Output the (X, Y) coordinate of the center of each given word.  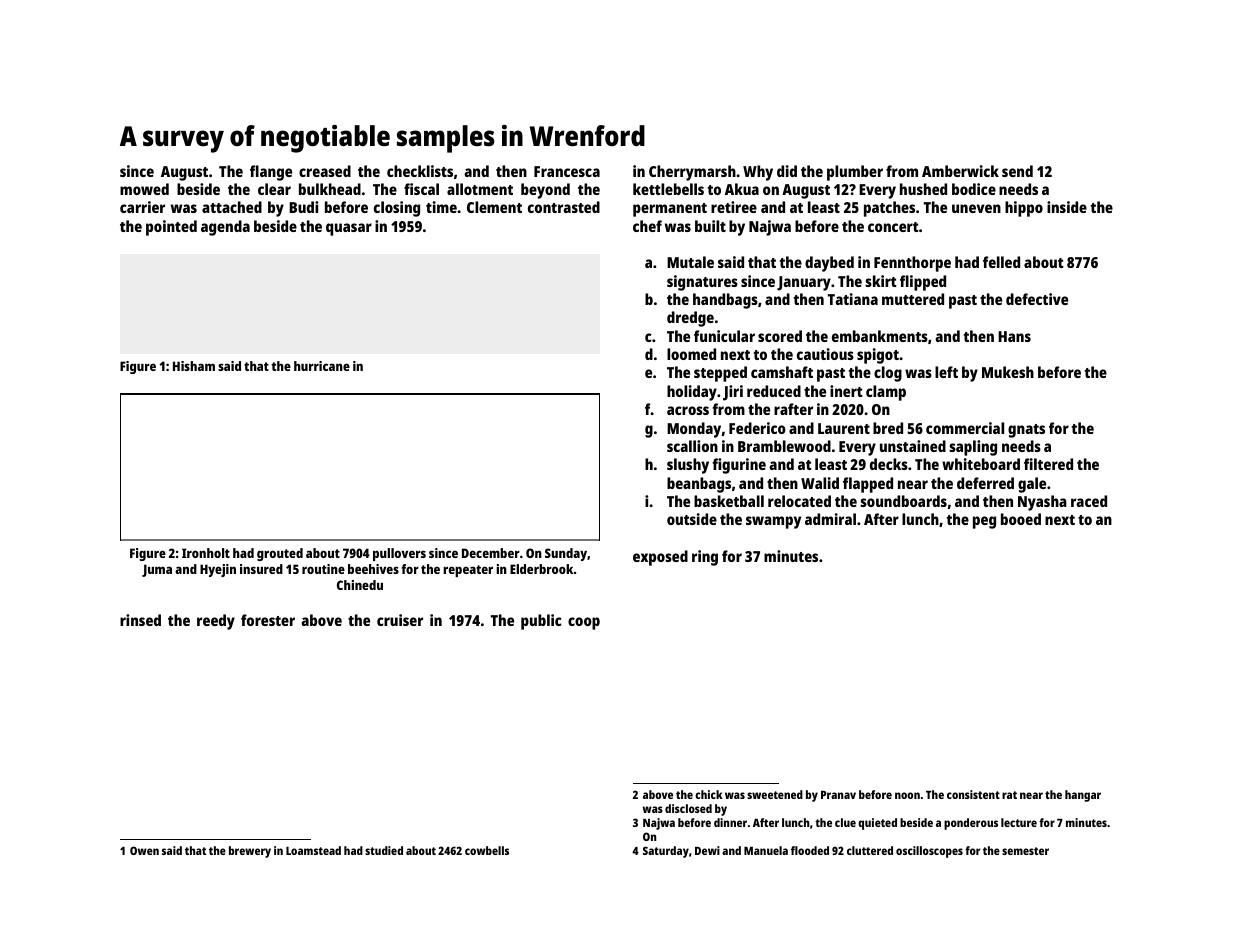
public (541, 622)
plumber (855, 173)
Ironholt (206, 553)
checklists (420, 171)
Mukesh (1008, 372)
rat (1009, 795)
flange (271, 173)
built (710, 226)
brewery (250, 852)
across (688, 410)
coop (584, 623)
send (1017, 171)
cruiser (400, 620)
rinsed (140, 620)
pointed (171, 228)
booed (1021, 519)
